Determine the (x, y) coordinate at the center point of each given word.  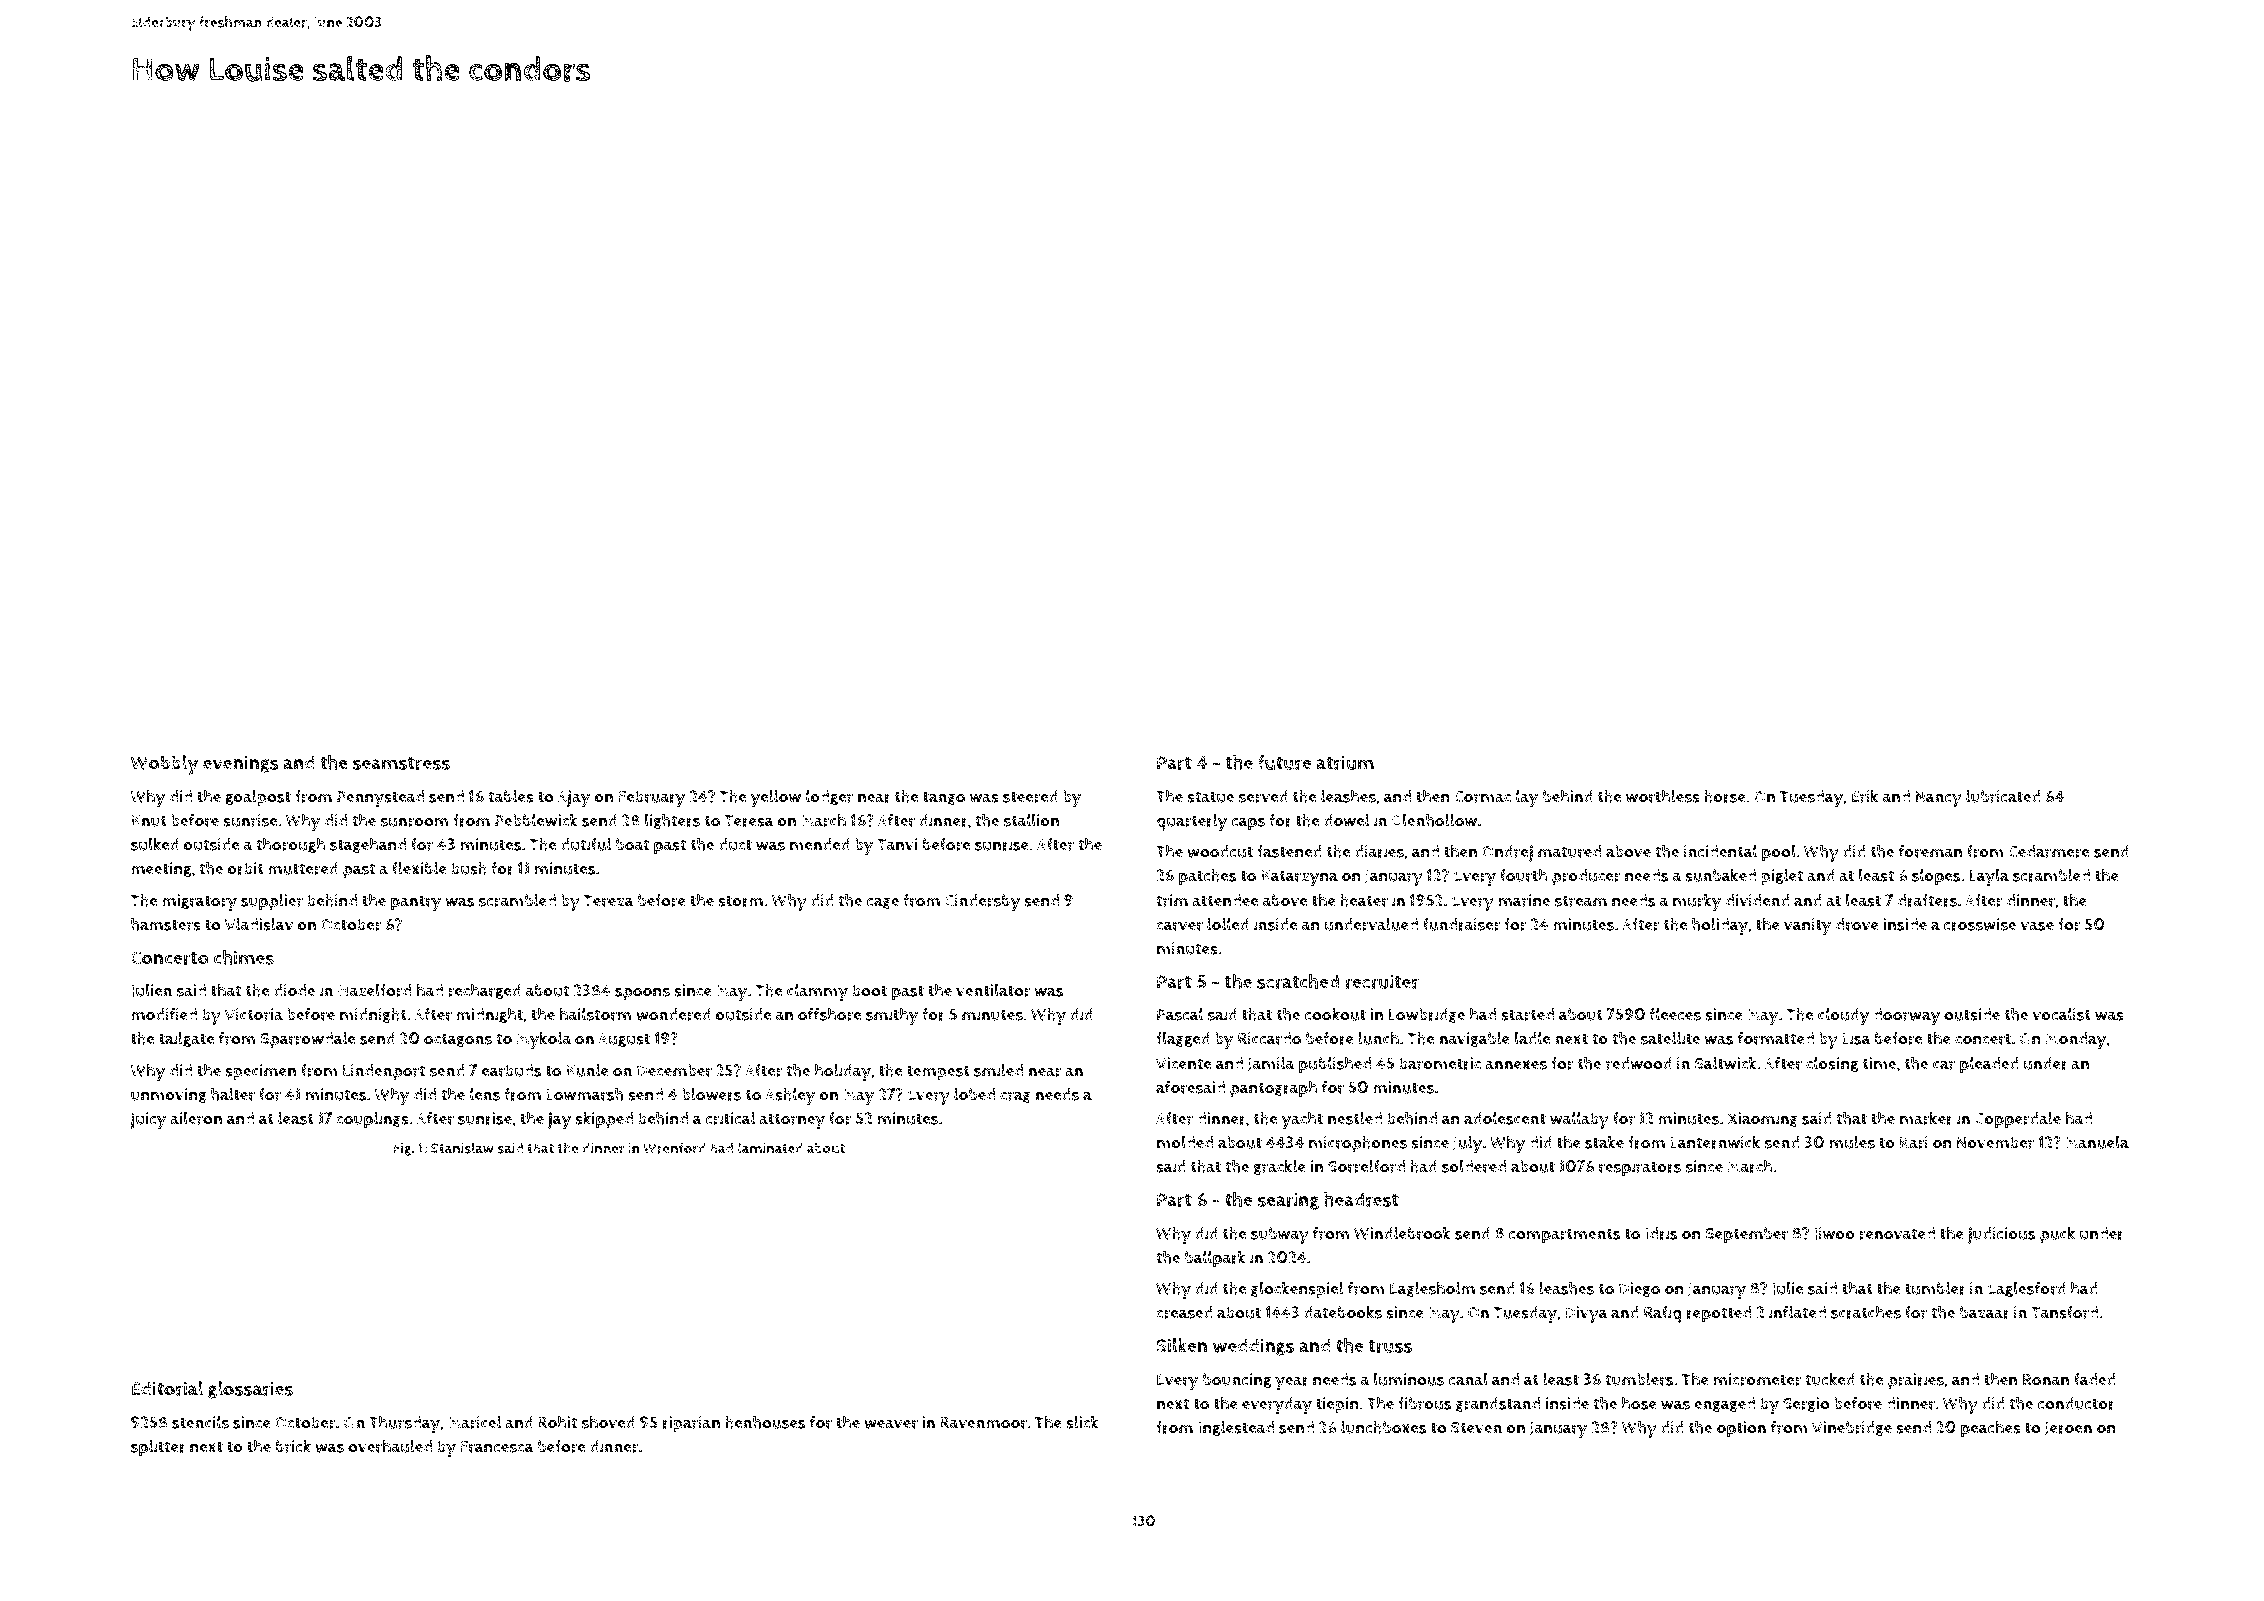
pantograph (1273, 1089)
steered (1030, 796)
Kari (1914, 1142)
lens (485, 1094)
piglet (1782, 877)
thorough (290, 845)
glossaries (250, 1390)
